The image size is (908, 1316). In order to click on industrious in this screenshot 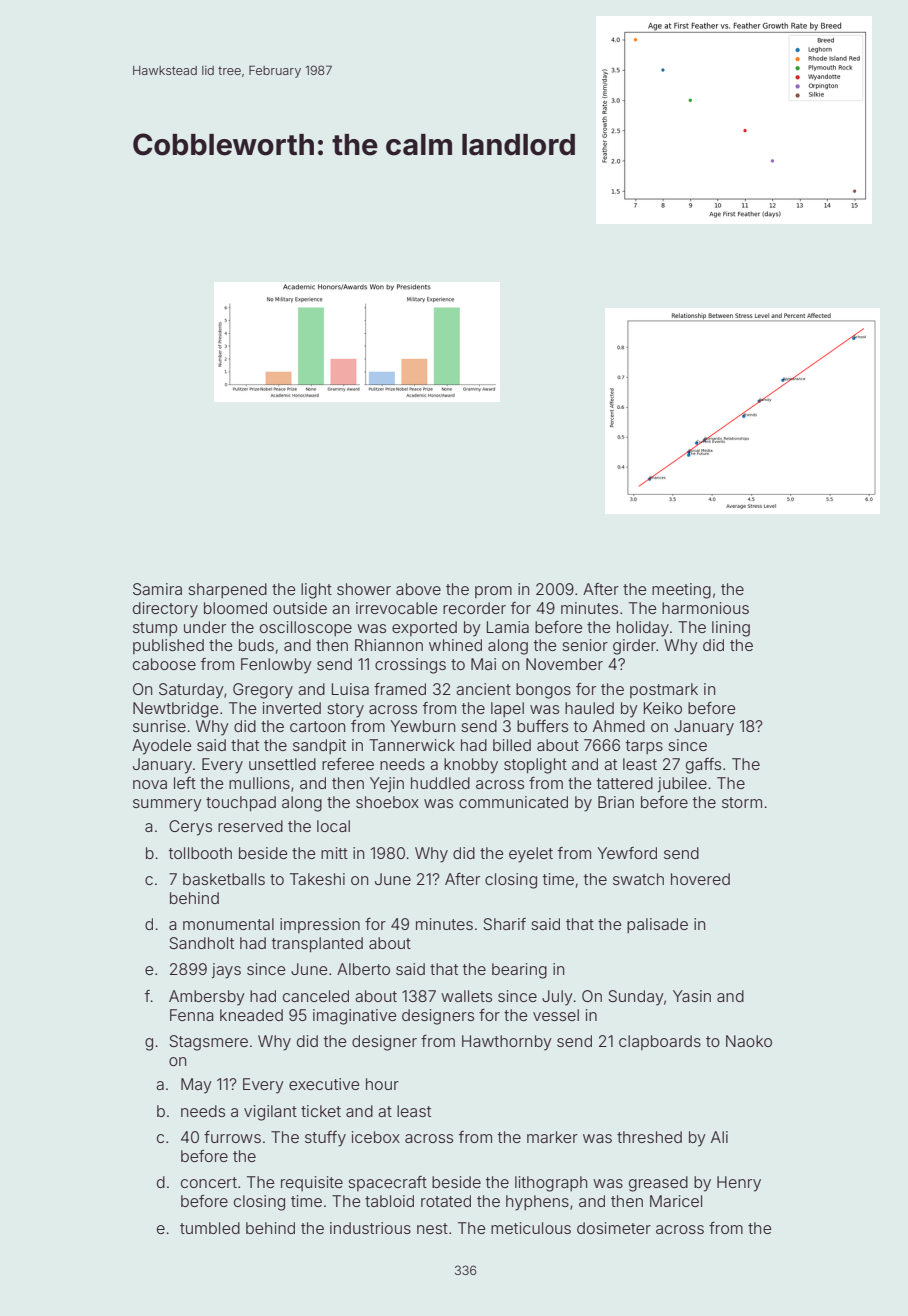, I will do `click(370, 1228)`.
